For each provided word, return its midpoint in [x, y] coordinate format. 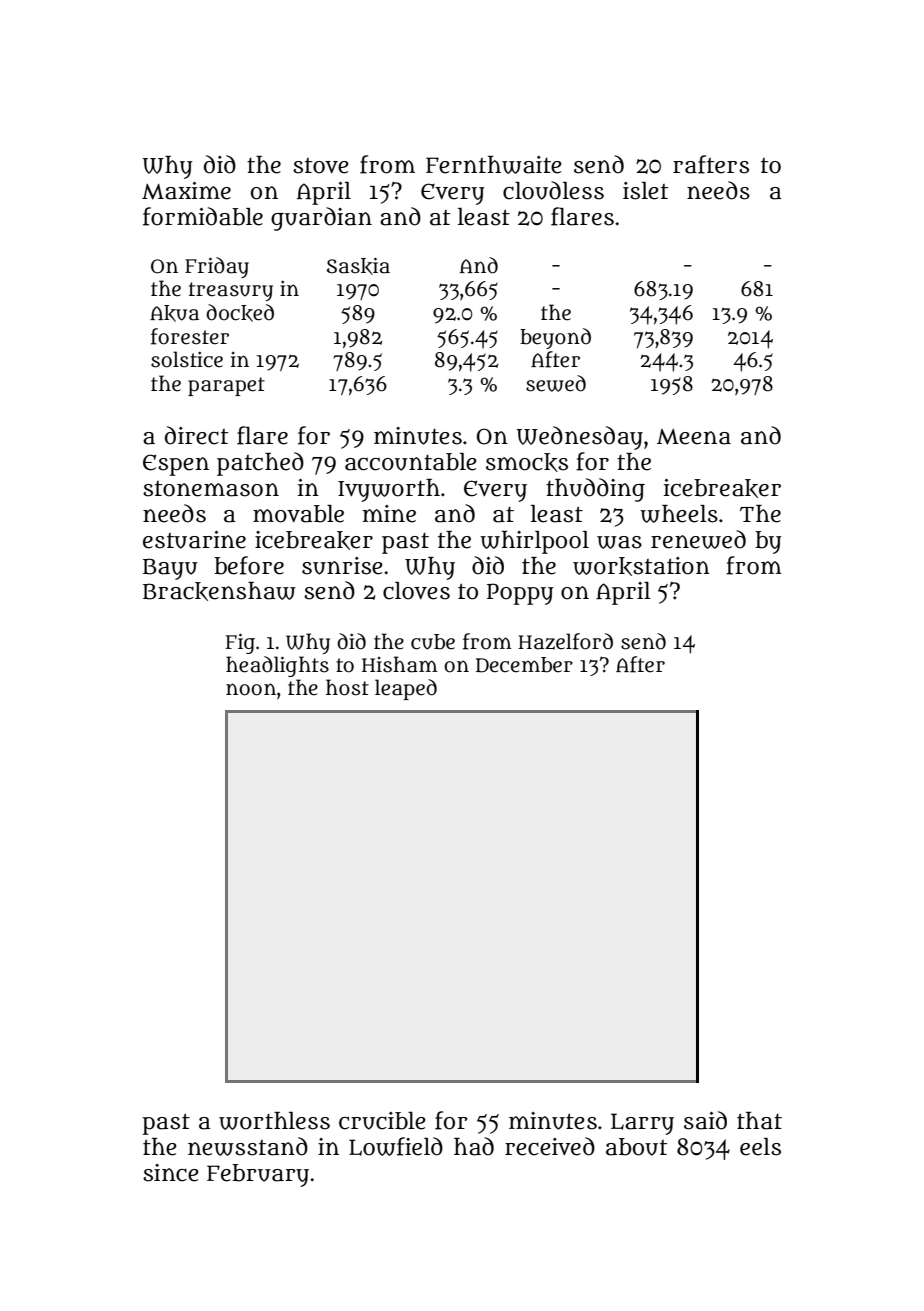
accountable [411, 462]
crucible [382, 1121]
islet [645, 191]
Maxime [186, 191]
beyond [555, 338]
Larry [642, 1124]
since [171, 1173]
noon [251, 689]
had [474, 1146]
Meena [694, 437]
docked [240, 313]
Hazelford [565, 641]
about [636, 1147]
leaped [406, 689]
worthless [274, 1121]
